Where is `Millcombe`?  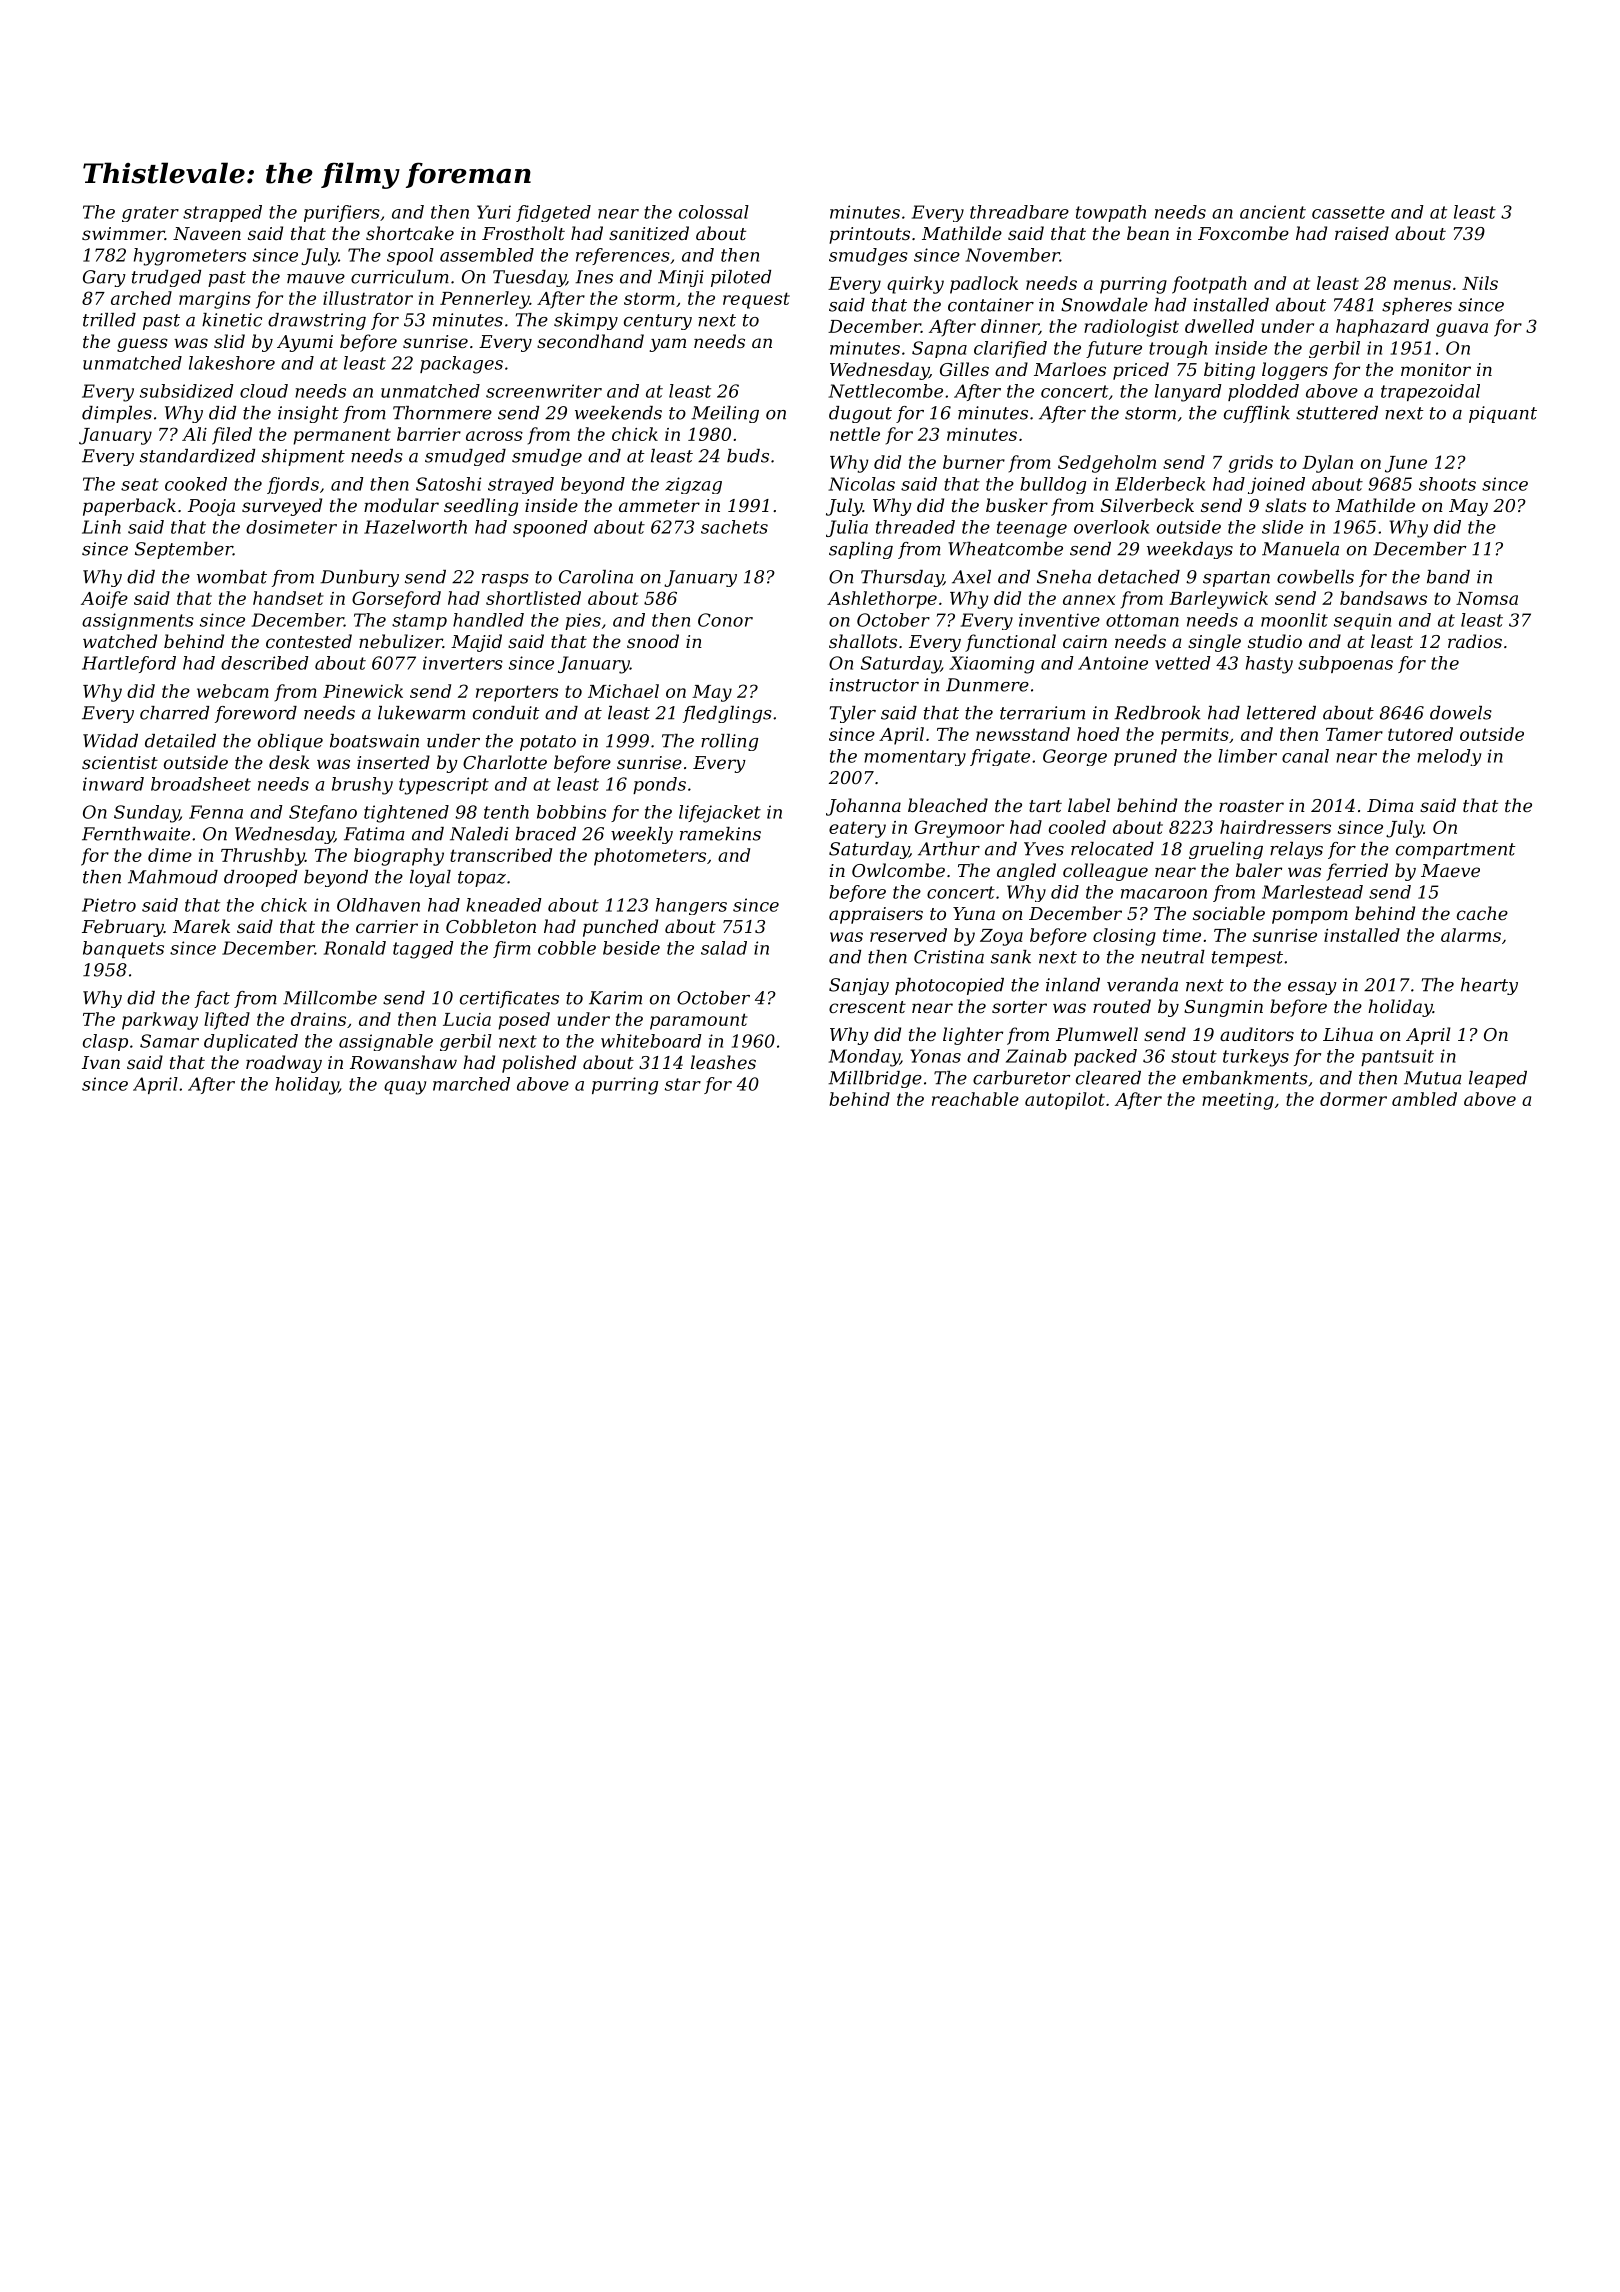 Millcombe is located at coordinates (330, 998).
